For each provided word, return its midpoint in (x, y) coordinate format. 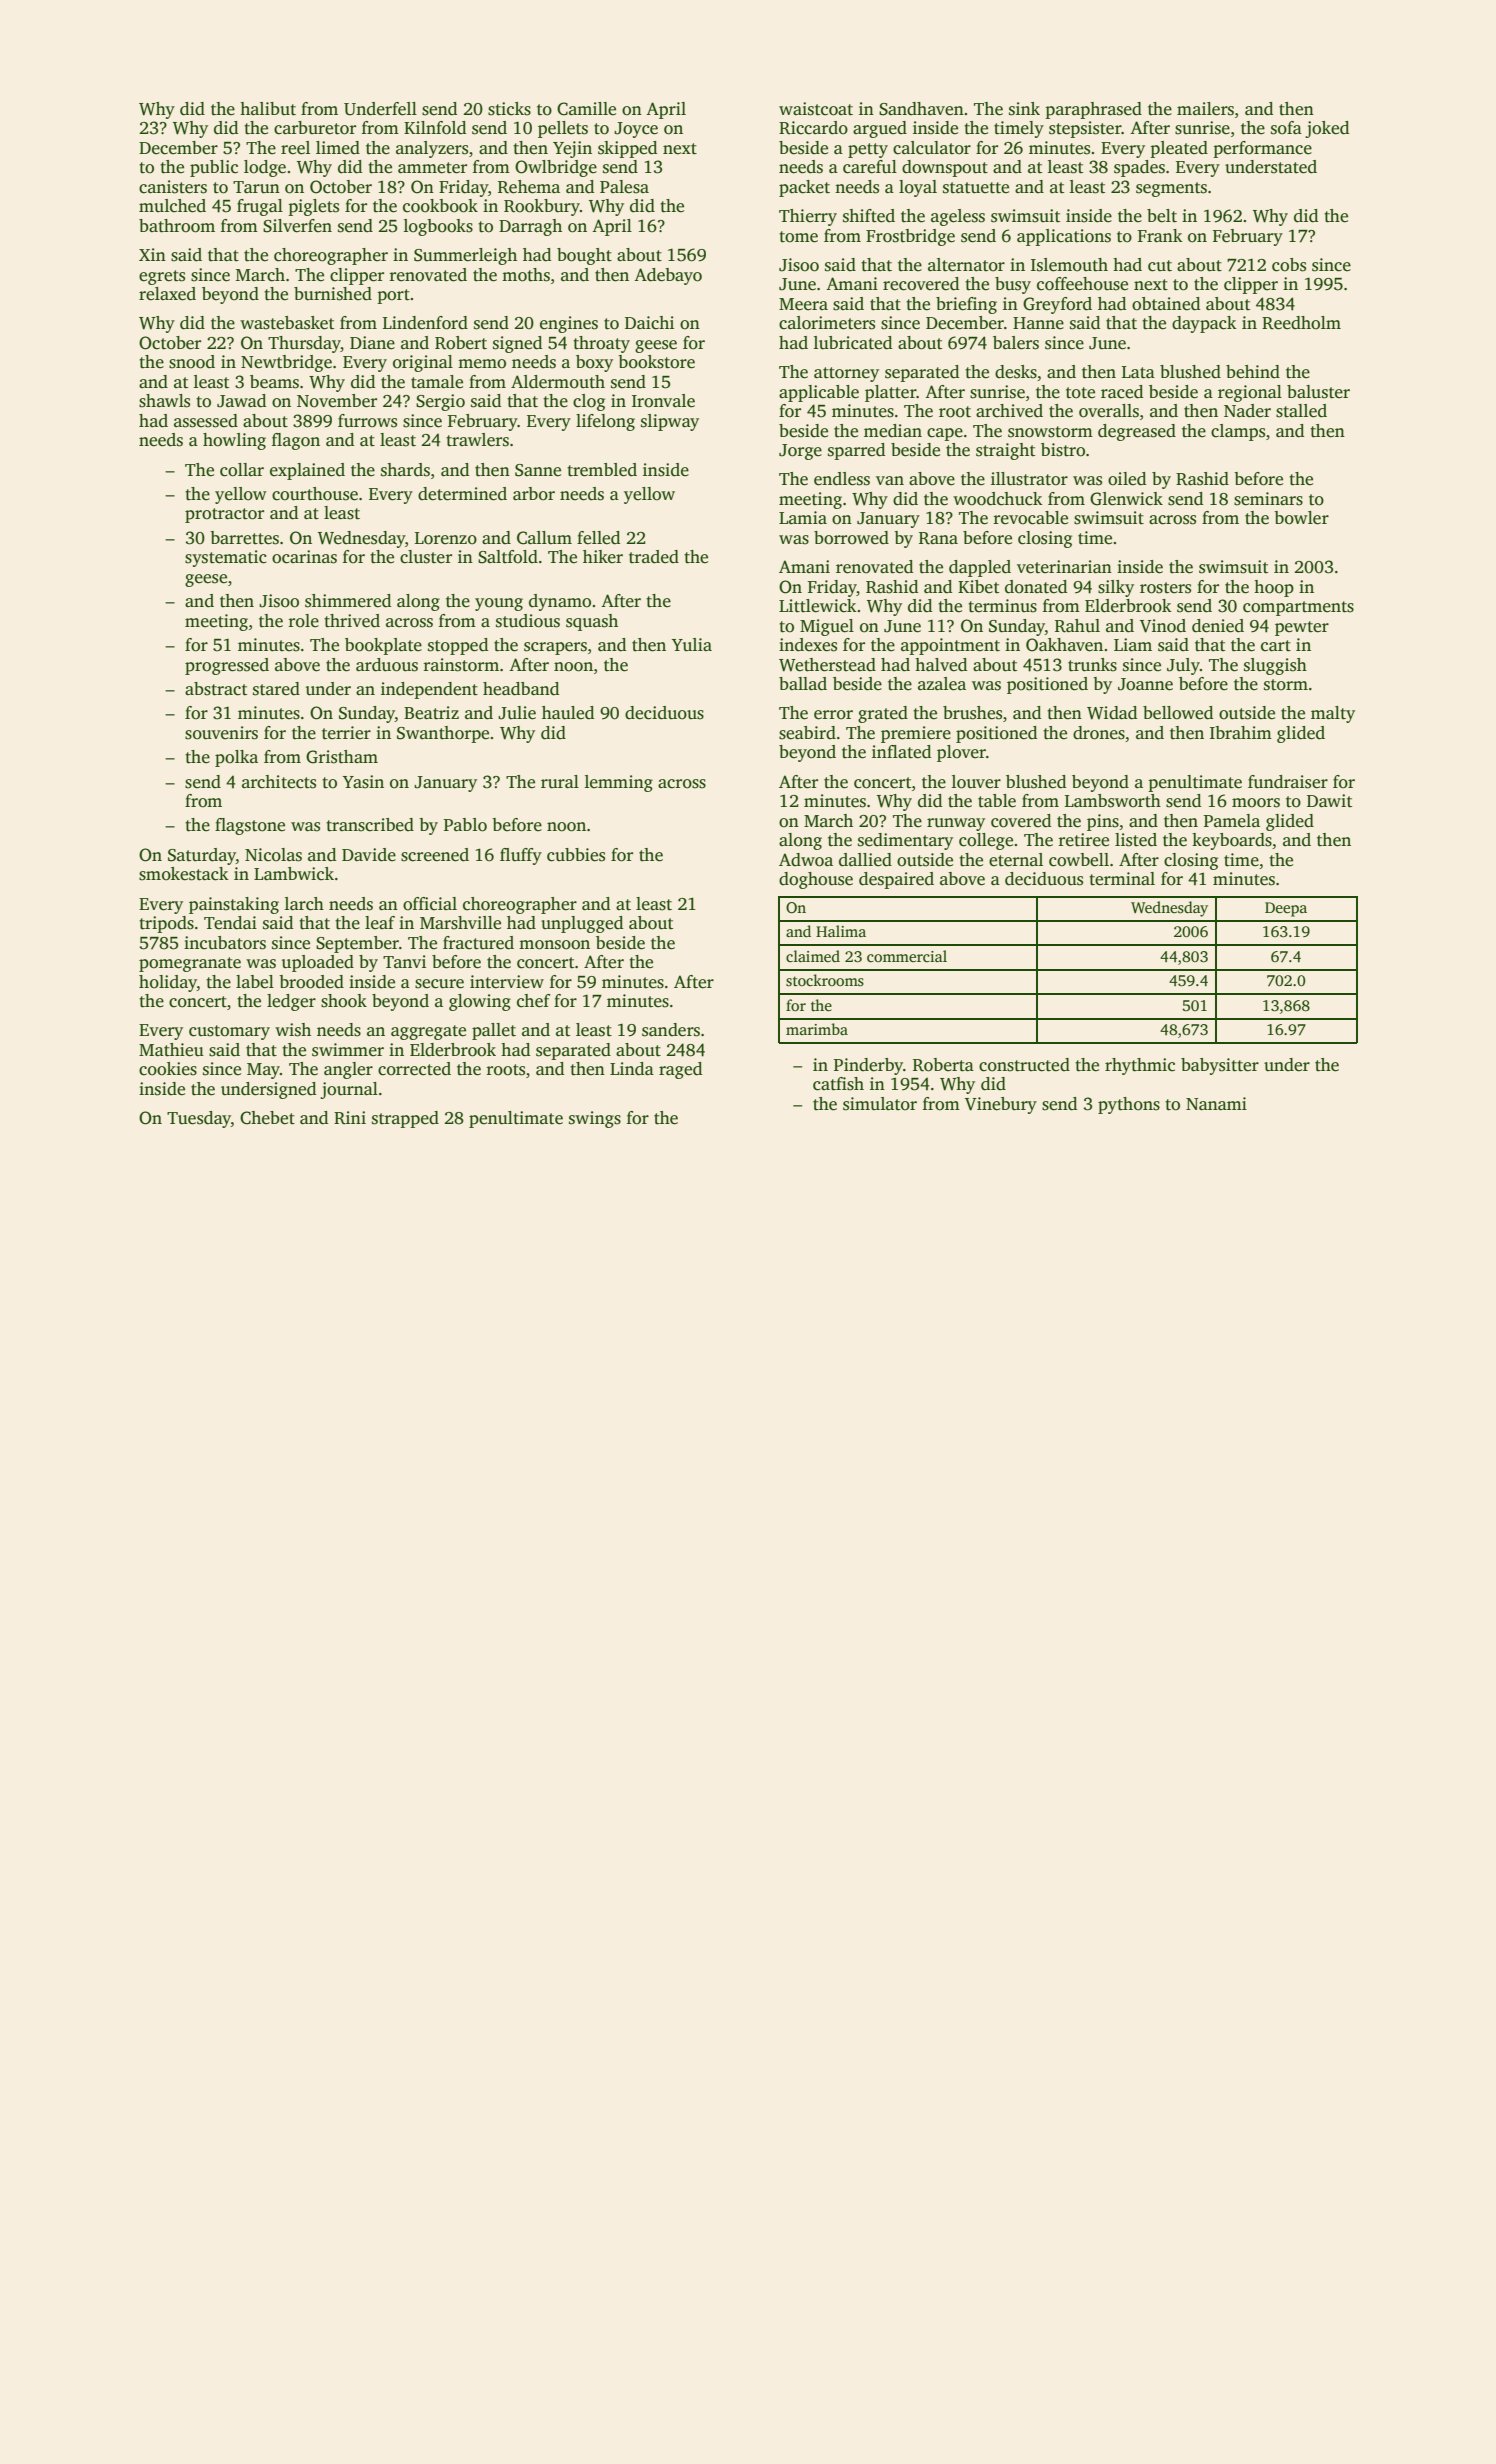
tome (798, 237)
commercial (907, 956)
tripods (166, 924)
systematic (226, 558)
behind (1253, 372)
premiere (916, 734)
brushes (972, 713)
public (214, 168)
